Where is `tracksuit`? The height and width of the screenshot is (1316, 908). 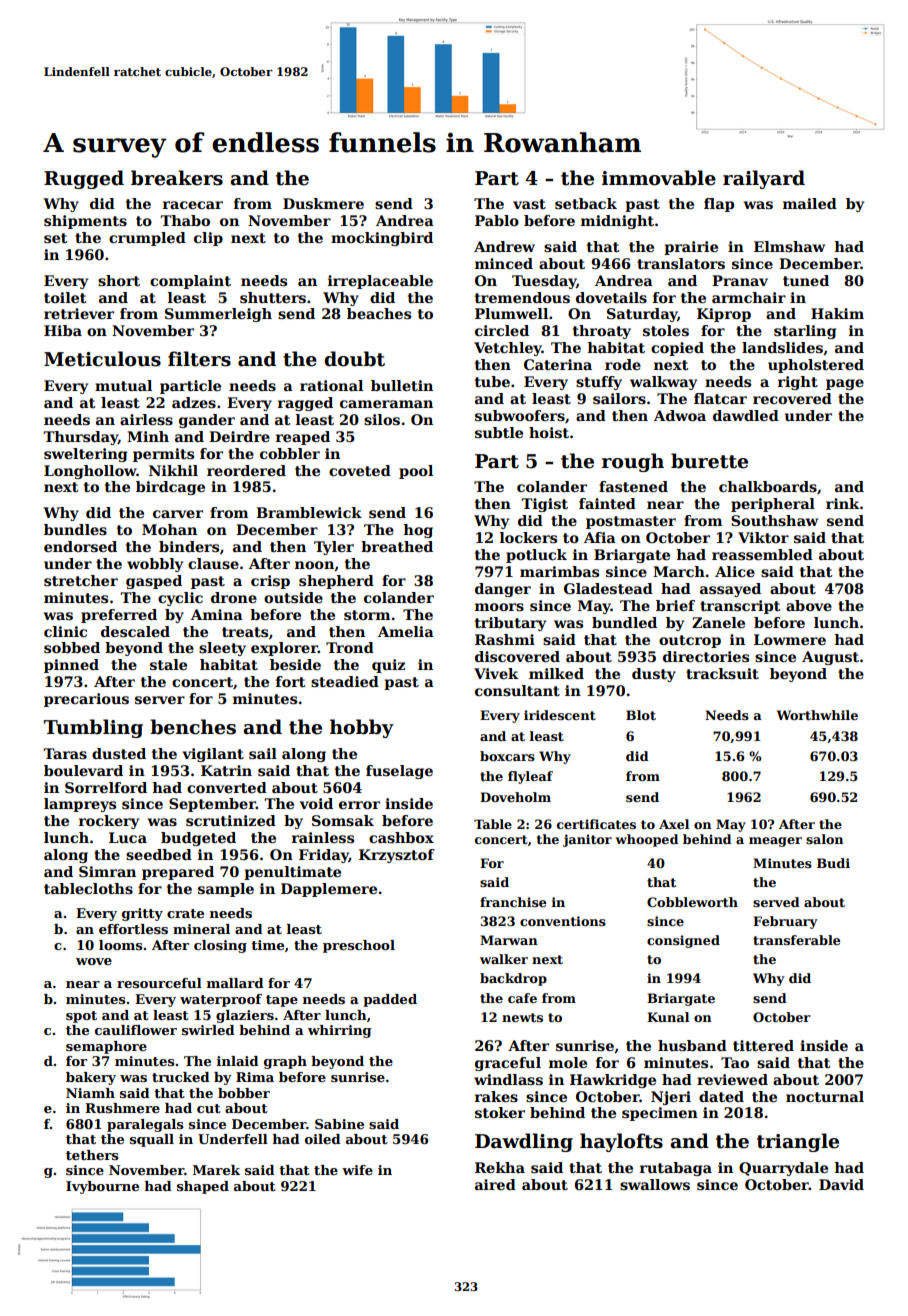
tracksuit is located at coordinates (722, 673).
